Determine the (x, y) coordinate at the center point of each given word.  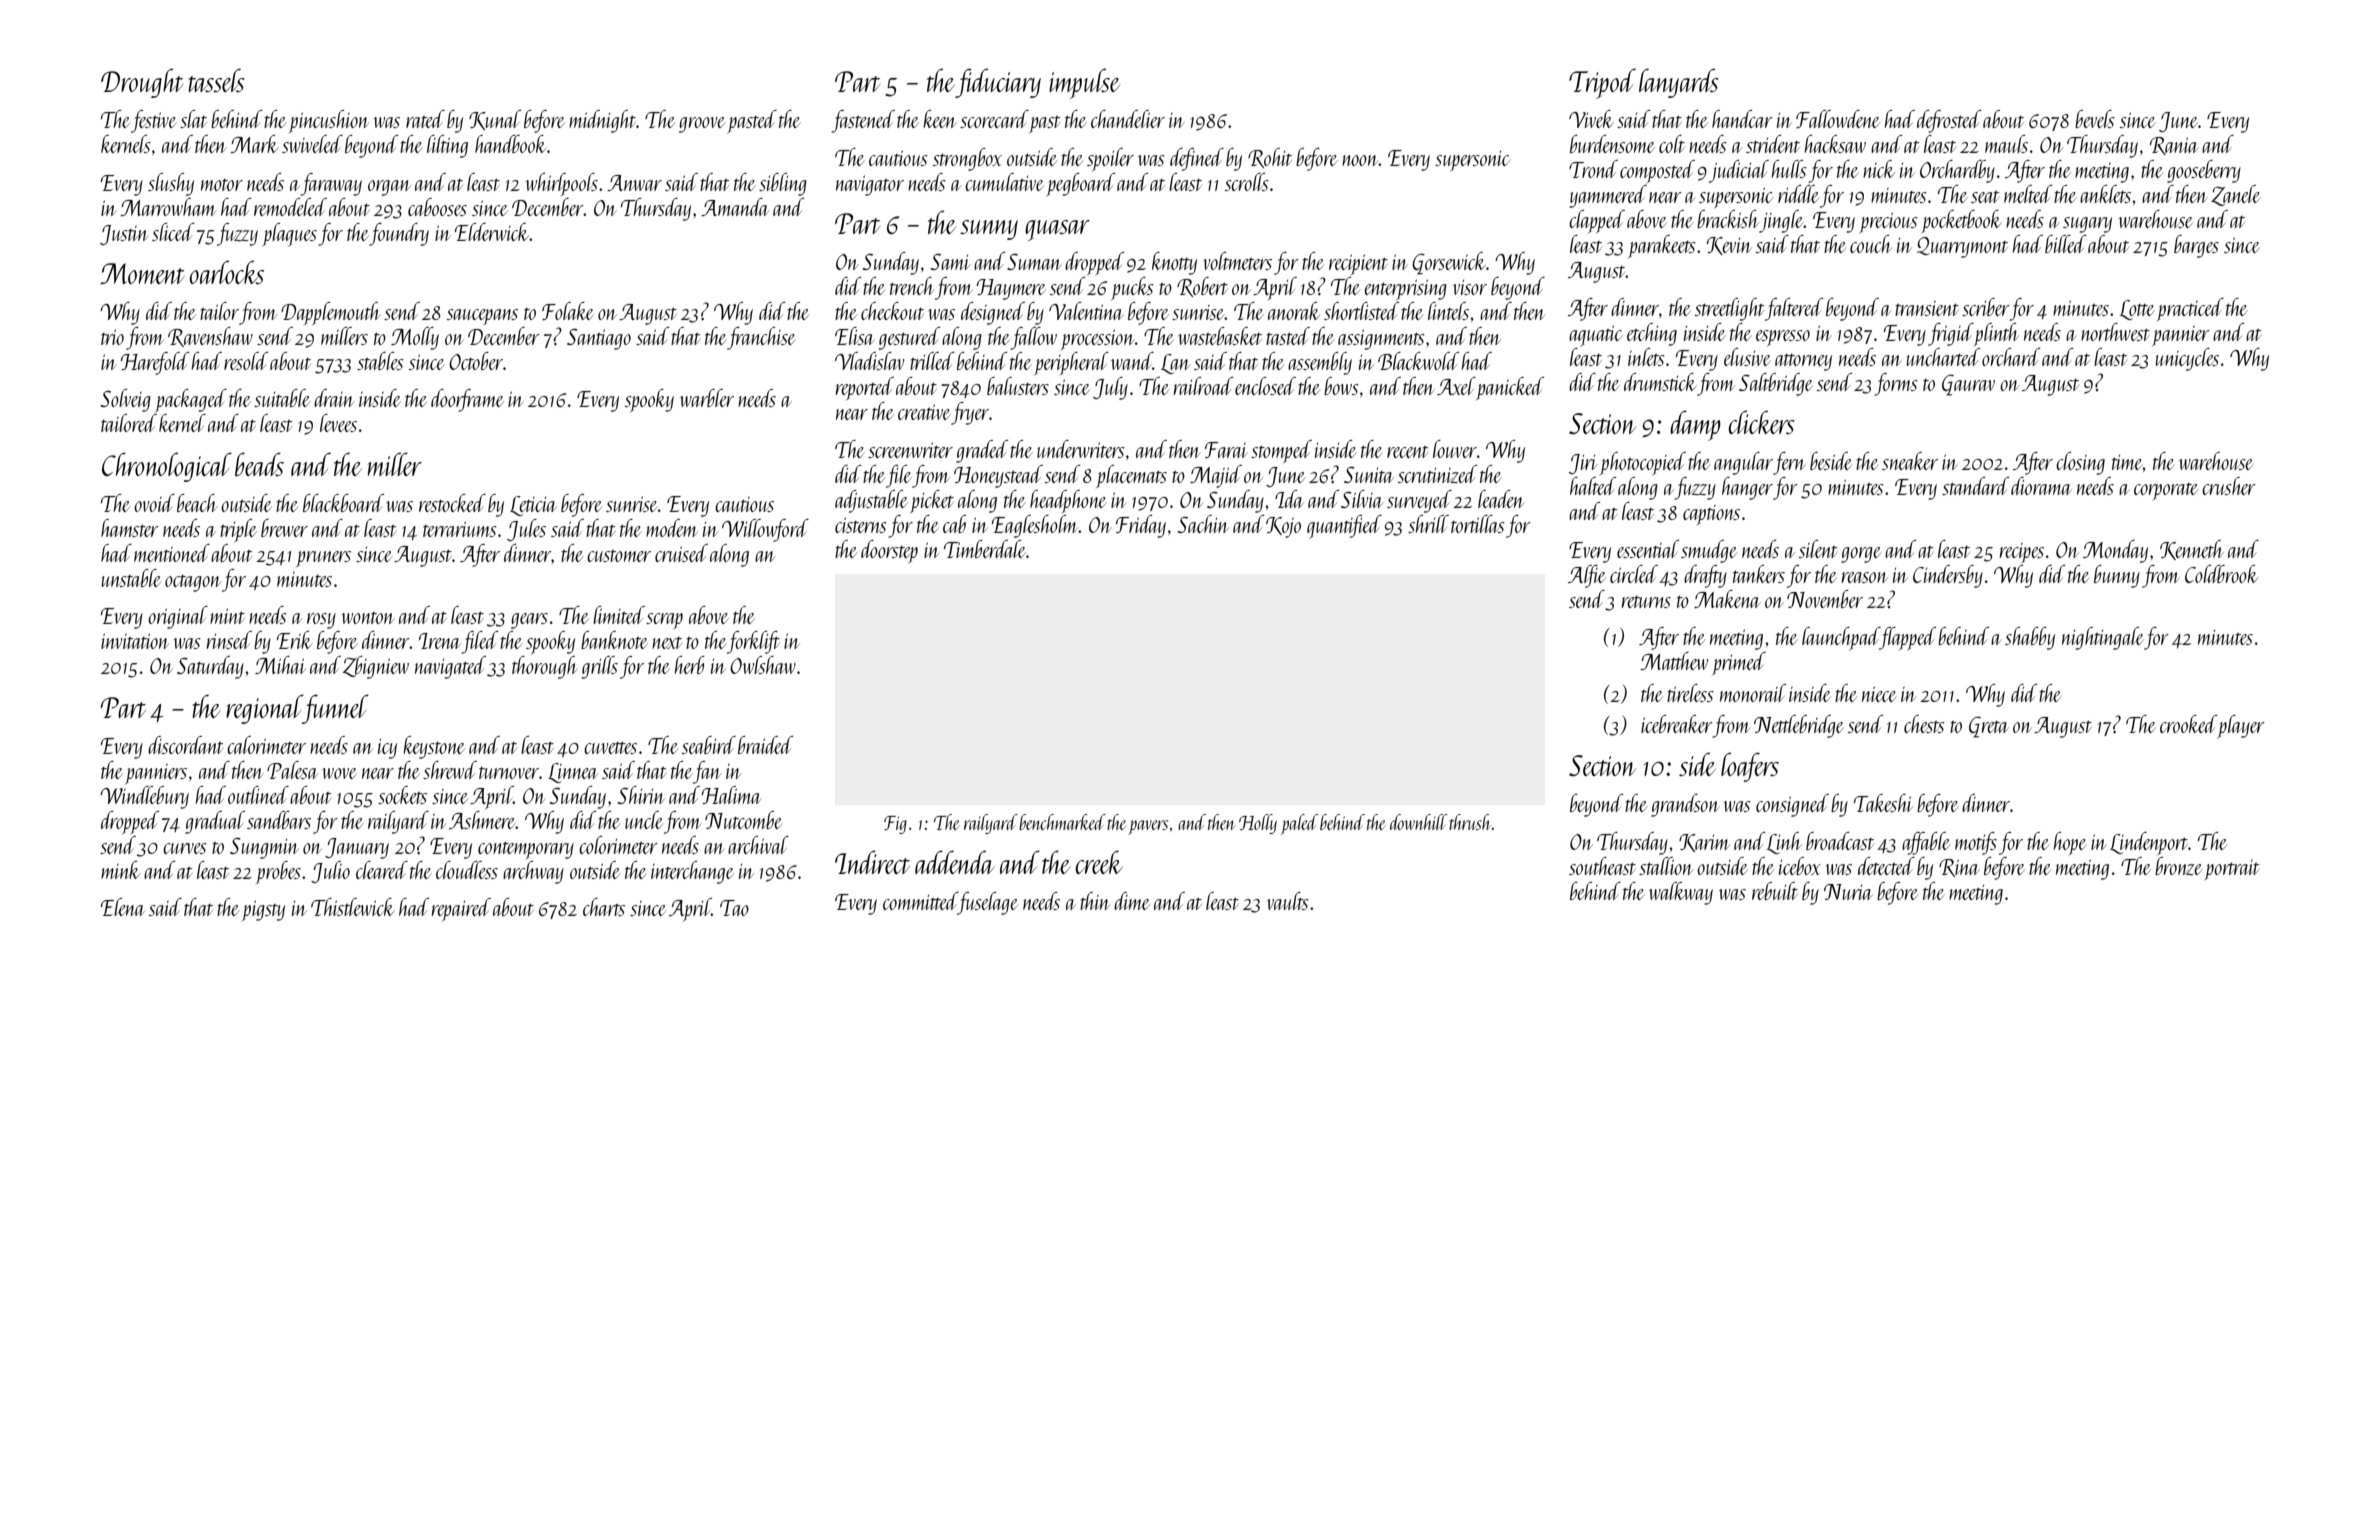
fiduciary (998, 83)
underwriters (1081, 449)
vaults (1288, 901)
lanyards (1679, 83)
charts (604, 907)
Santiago (599, 339)
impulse (1084, 83)
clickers (1762, 422)
